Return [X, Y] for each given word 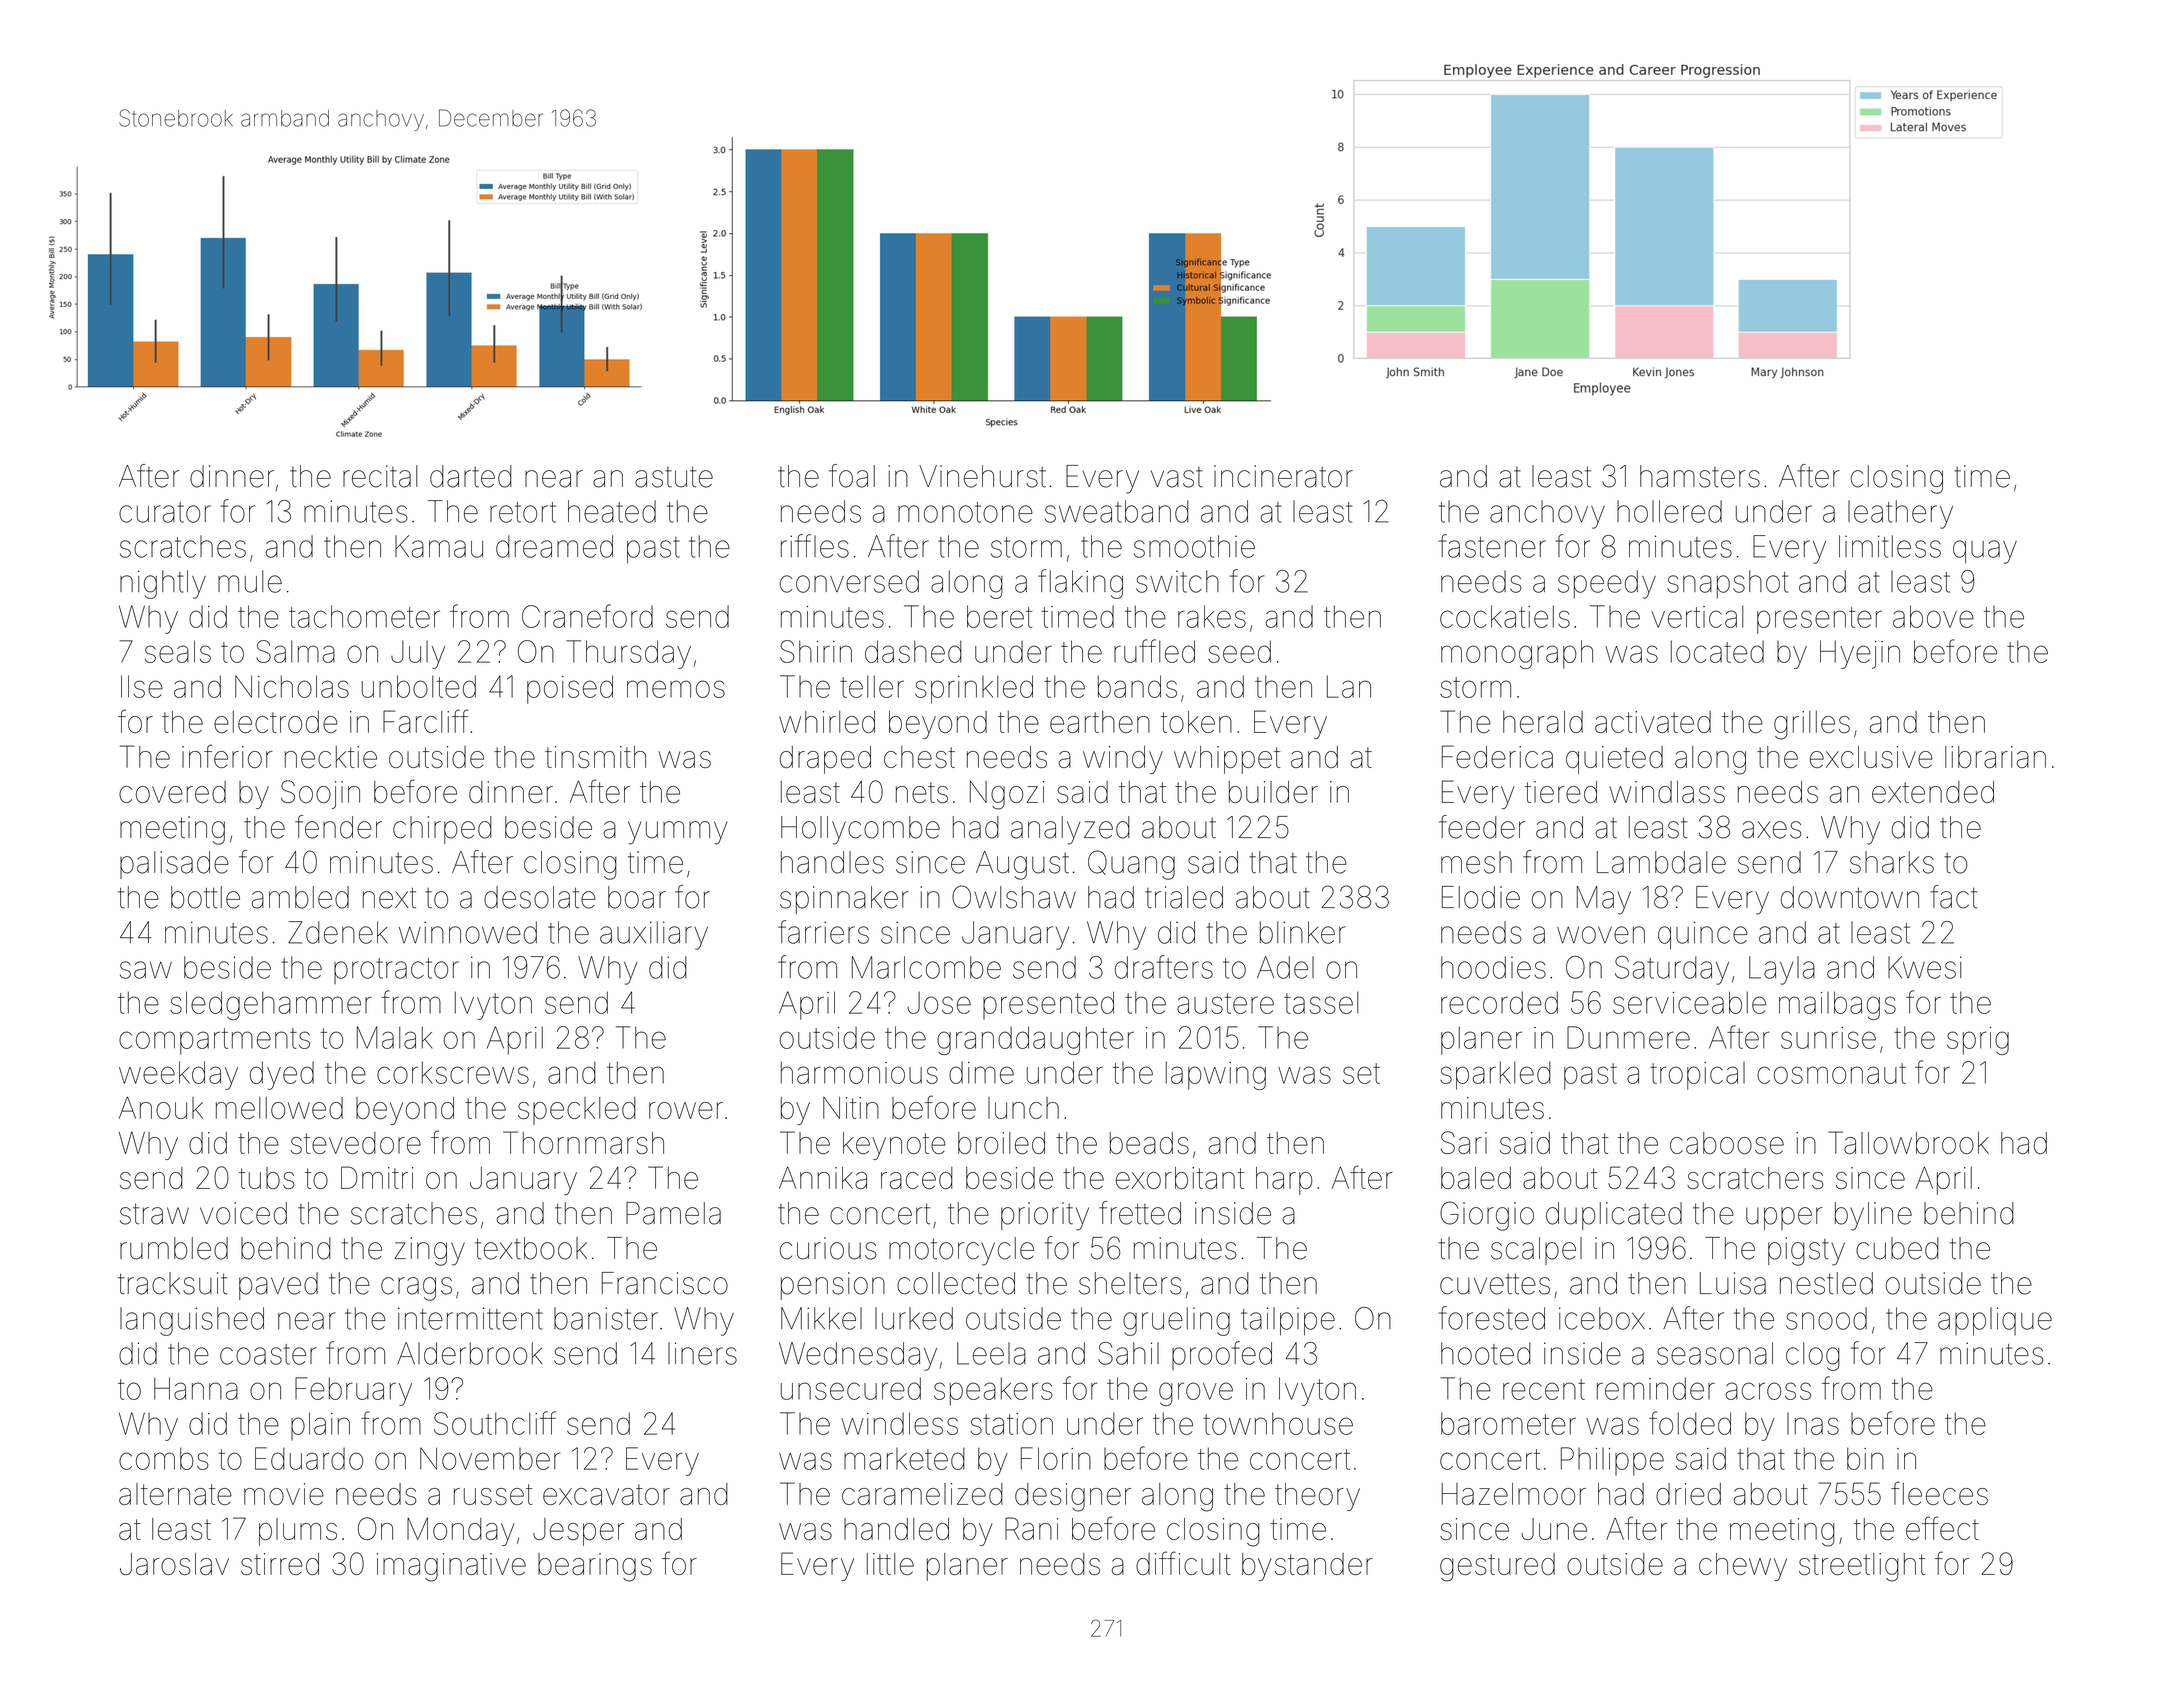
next [389, 898]
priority [1045, 1216]
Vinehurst [982, 476]
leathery [1900, 514]
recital [380, 476]
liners [702, 1353]
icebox [1602, 1318]
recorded [1499, 1002]
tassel [1321, 1002]
